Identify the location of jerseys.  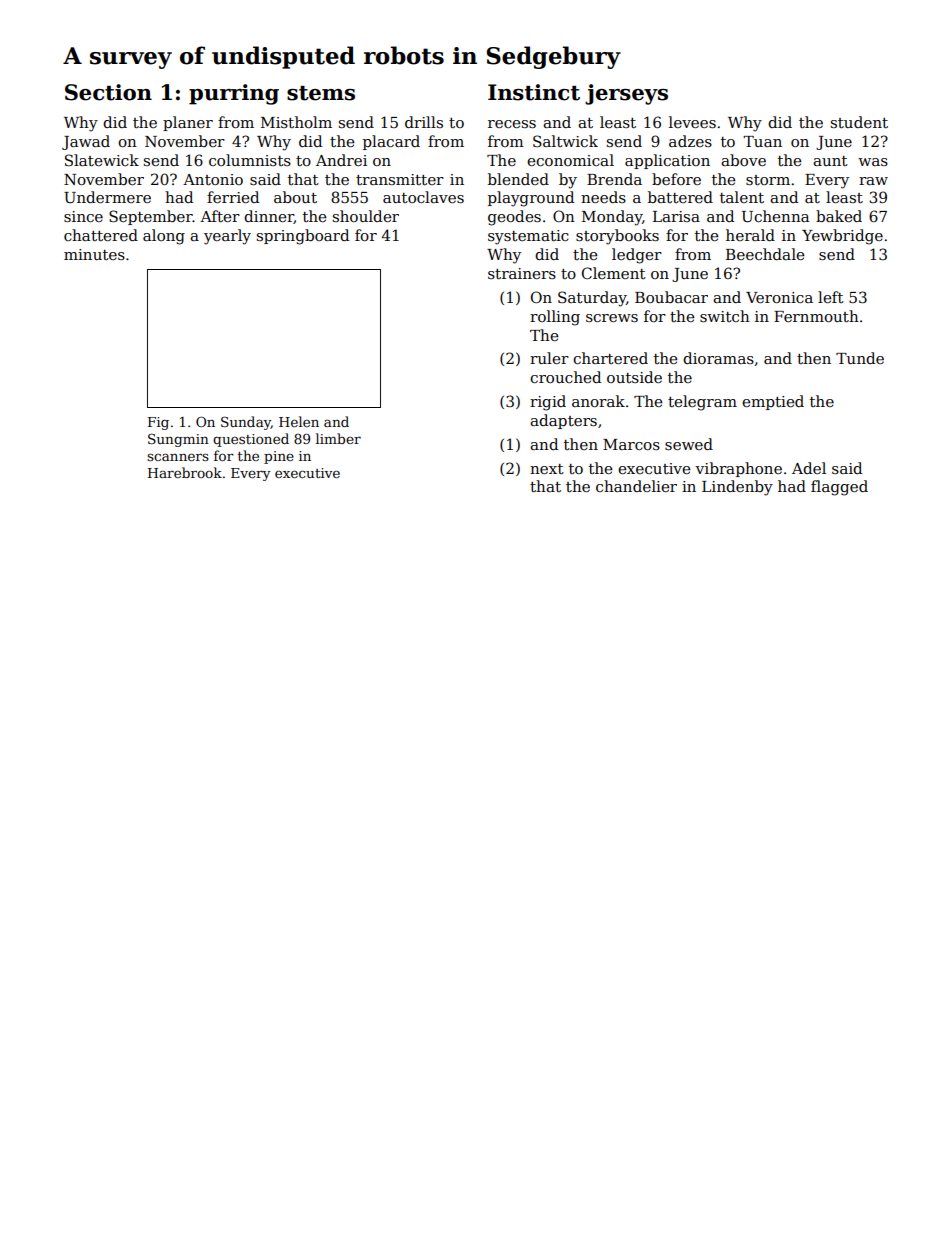
(626, 94).
